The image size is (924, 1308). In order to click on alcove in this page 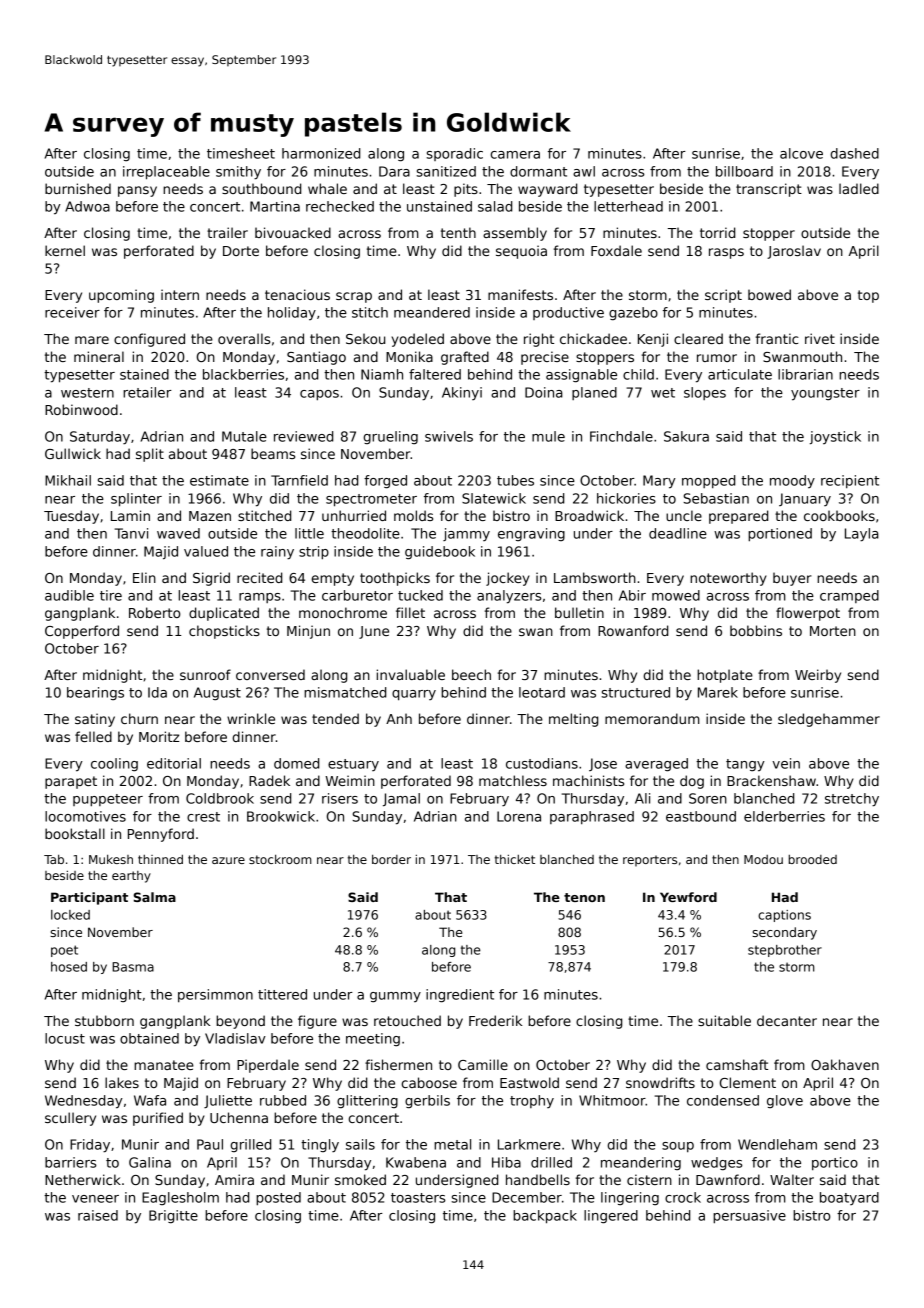, I will do `click(801, 153)`.
